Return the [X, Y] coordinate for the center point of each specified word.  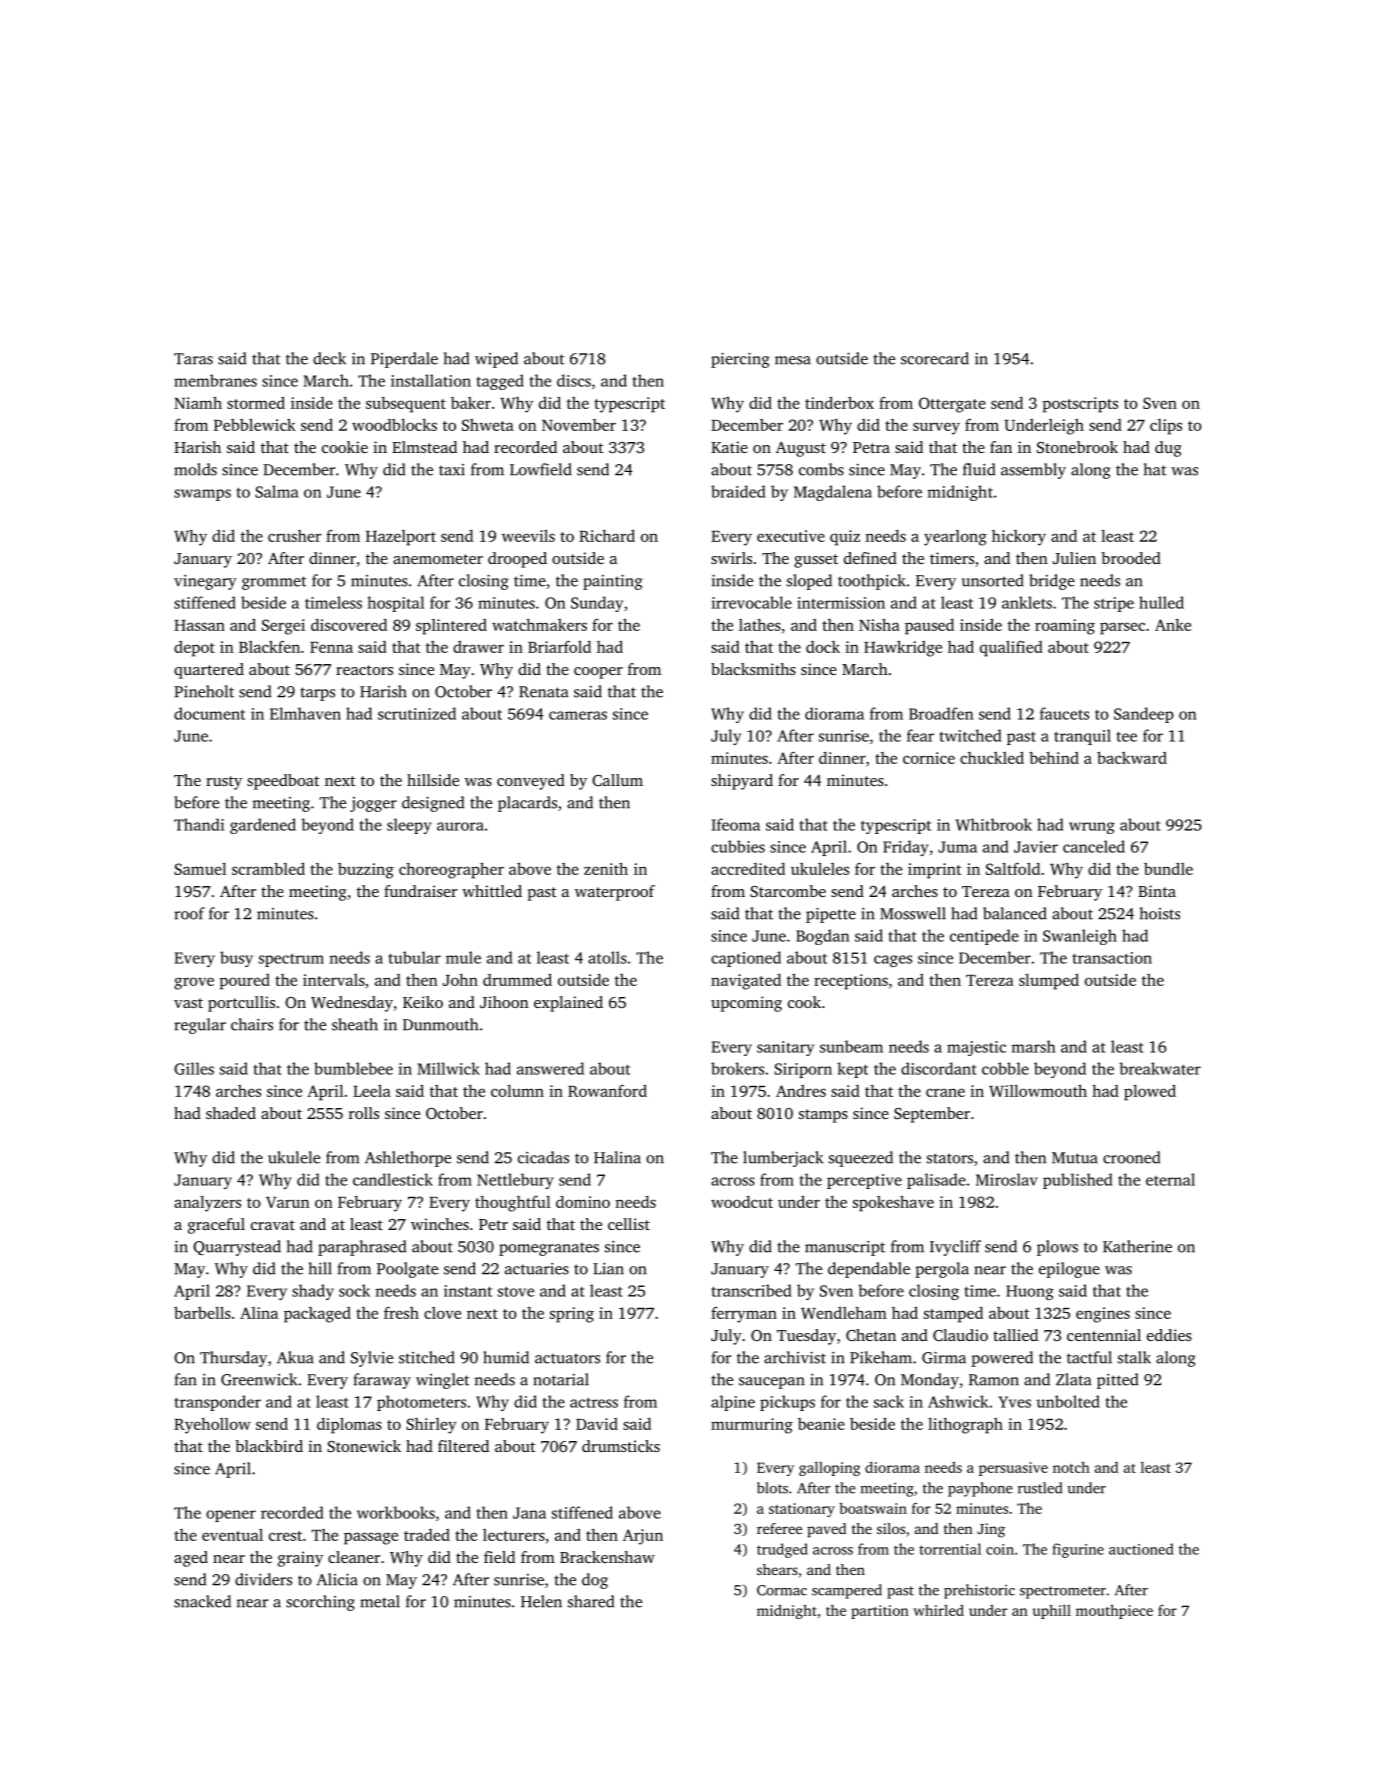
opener [231, 1516]
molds [195, 469]
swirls [731, 558]
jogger [373, 804]
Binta [1157, 891]
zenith [606, 868]
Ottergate [952, 405]
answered [550, 1068]
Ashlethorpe [408, 1159]
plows [1057, 1248]
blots [772, 1488]
